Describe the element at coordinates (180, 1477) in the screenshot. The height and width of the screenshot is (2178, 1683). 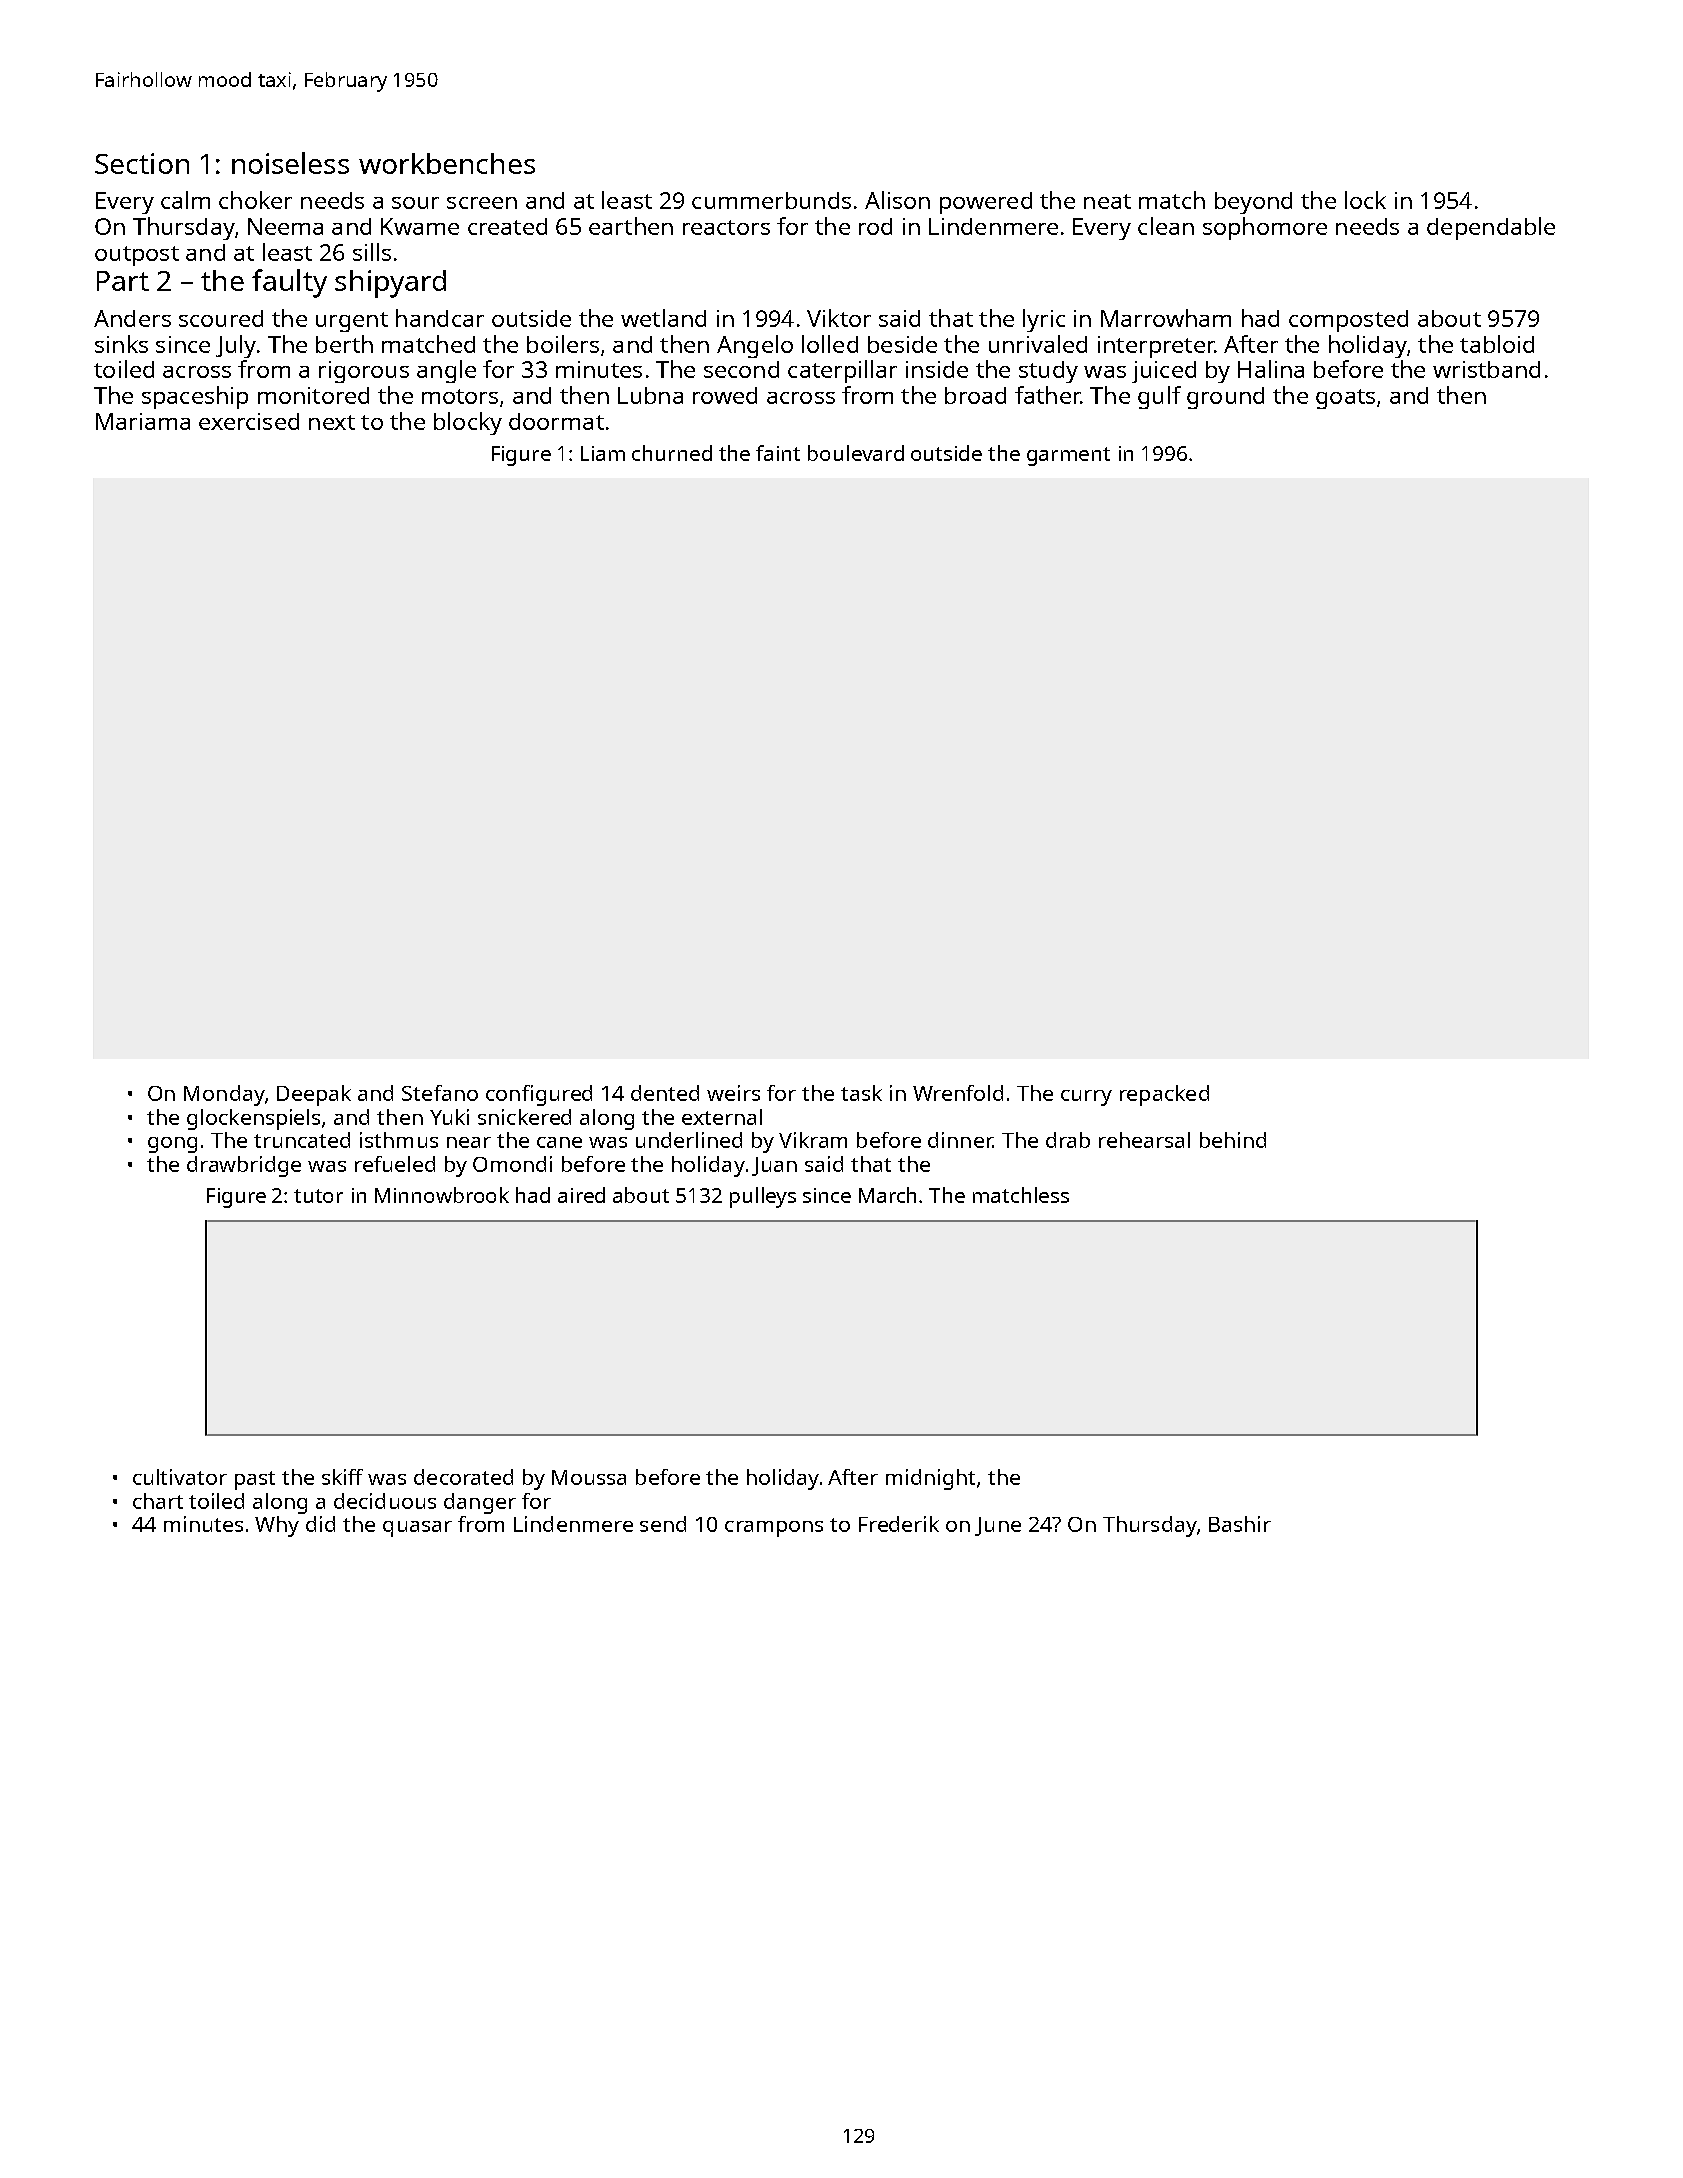
I see `cultivator` at that location.
